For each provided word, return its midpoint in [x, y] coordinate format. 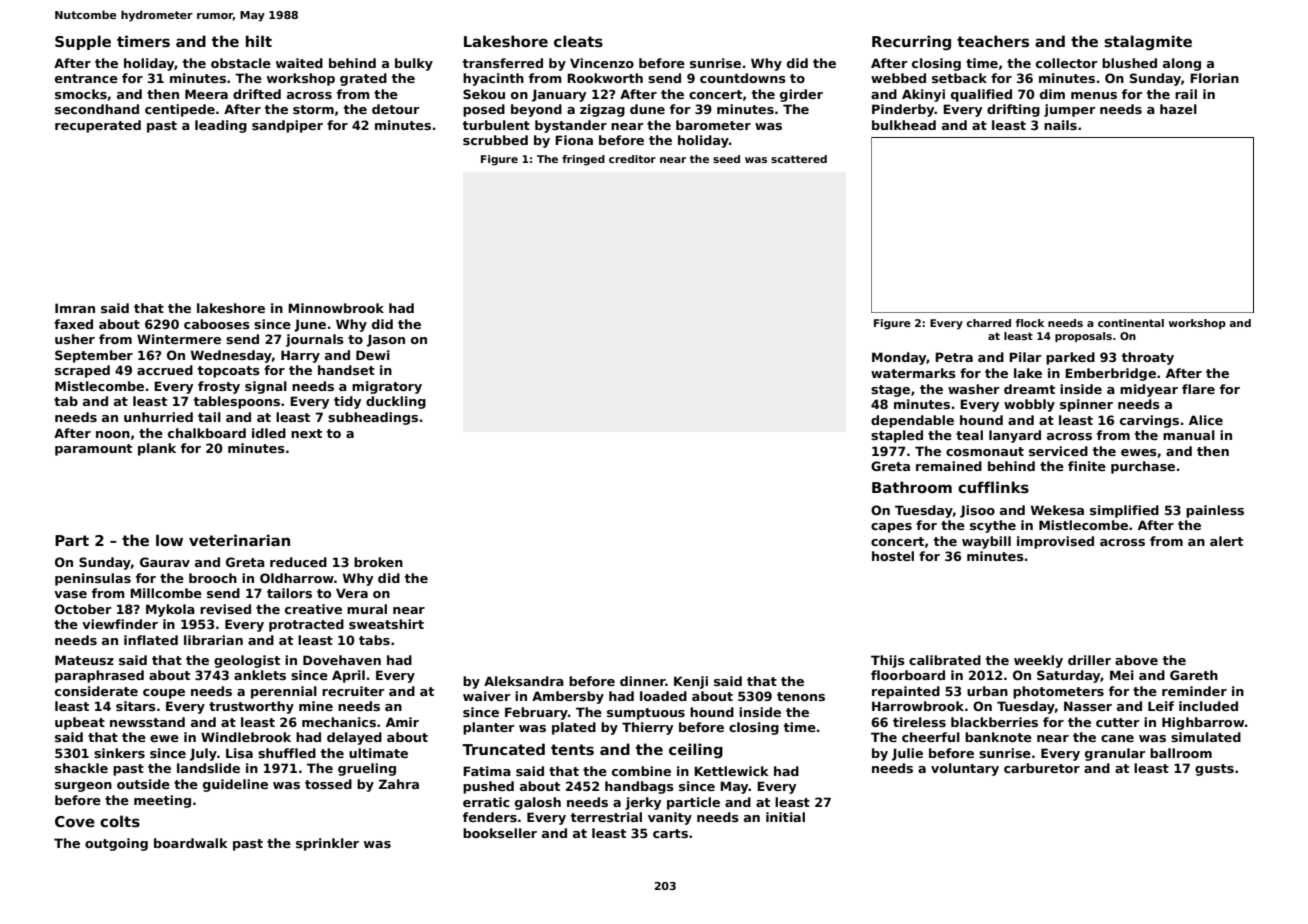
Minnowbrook [336, 308]
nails [1060, 125]
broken [378, 562]
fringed [583, 160]
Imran [75, 308]
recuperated [98, 126]
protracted [306, 625]
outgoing [116, 844]
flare [1198, 389]
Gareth [1194, 675]
